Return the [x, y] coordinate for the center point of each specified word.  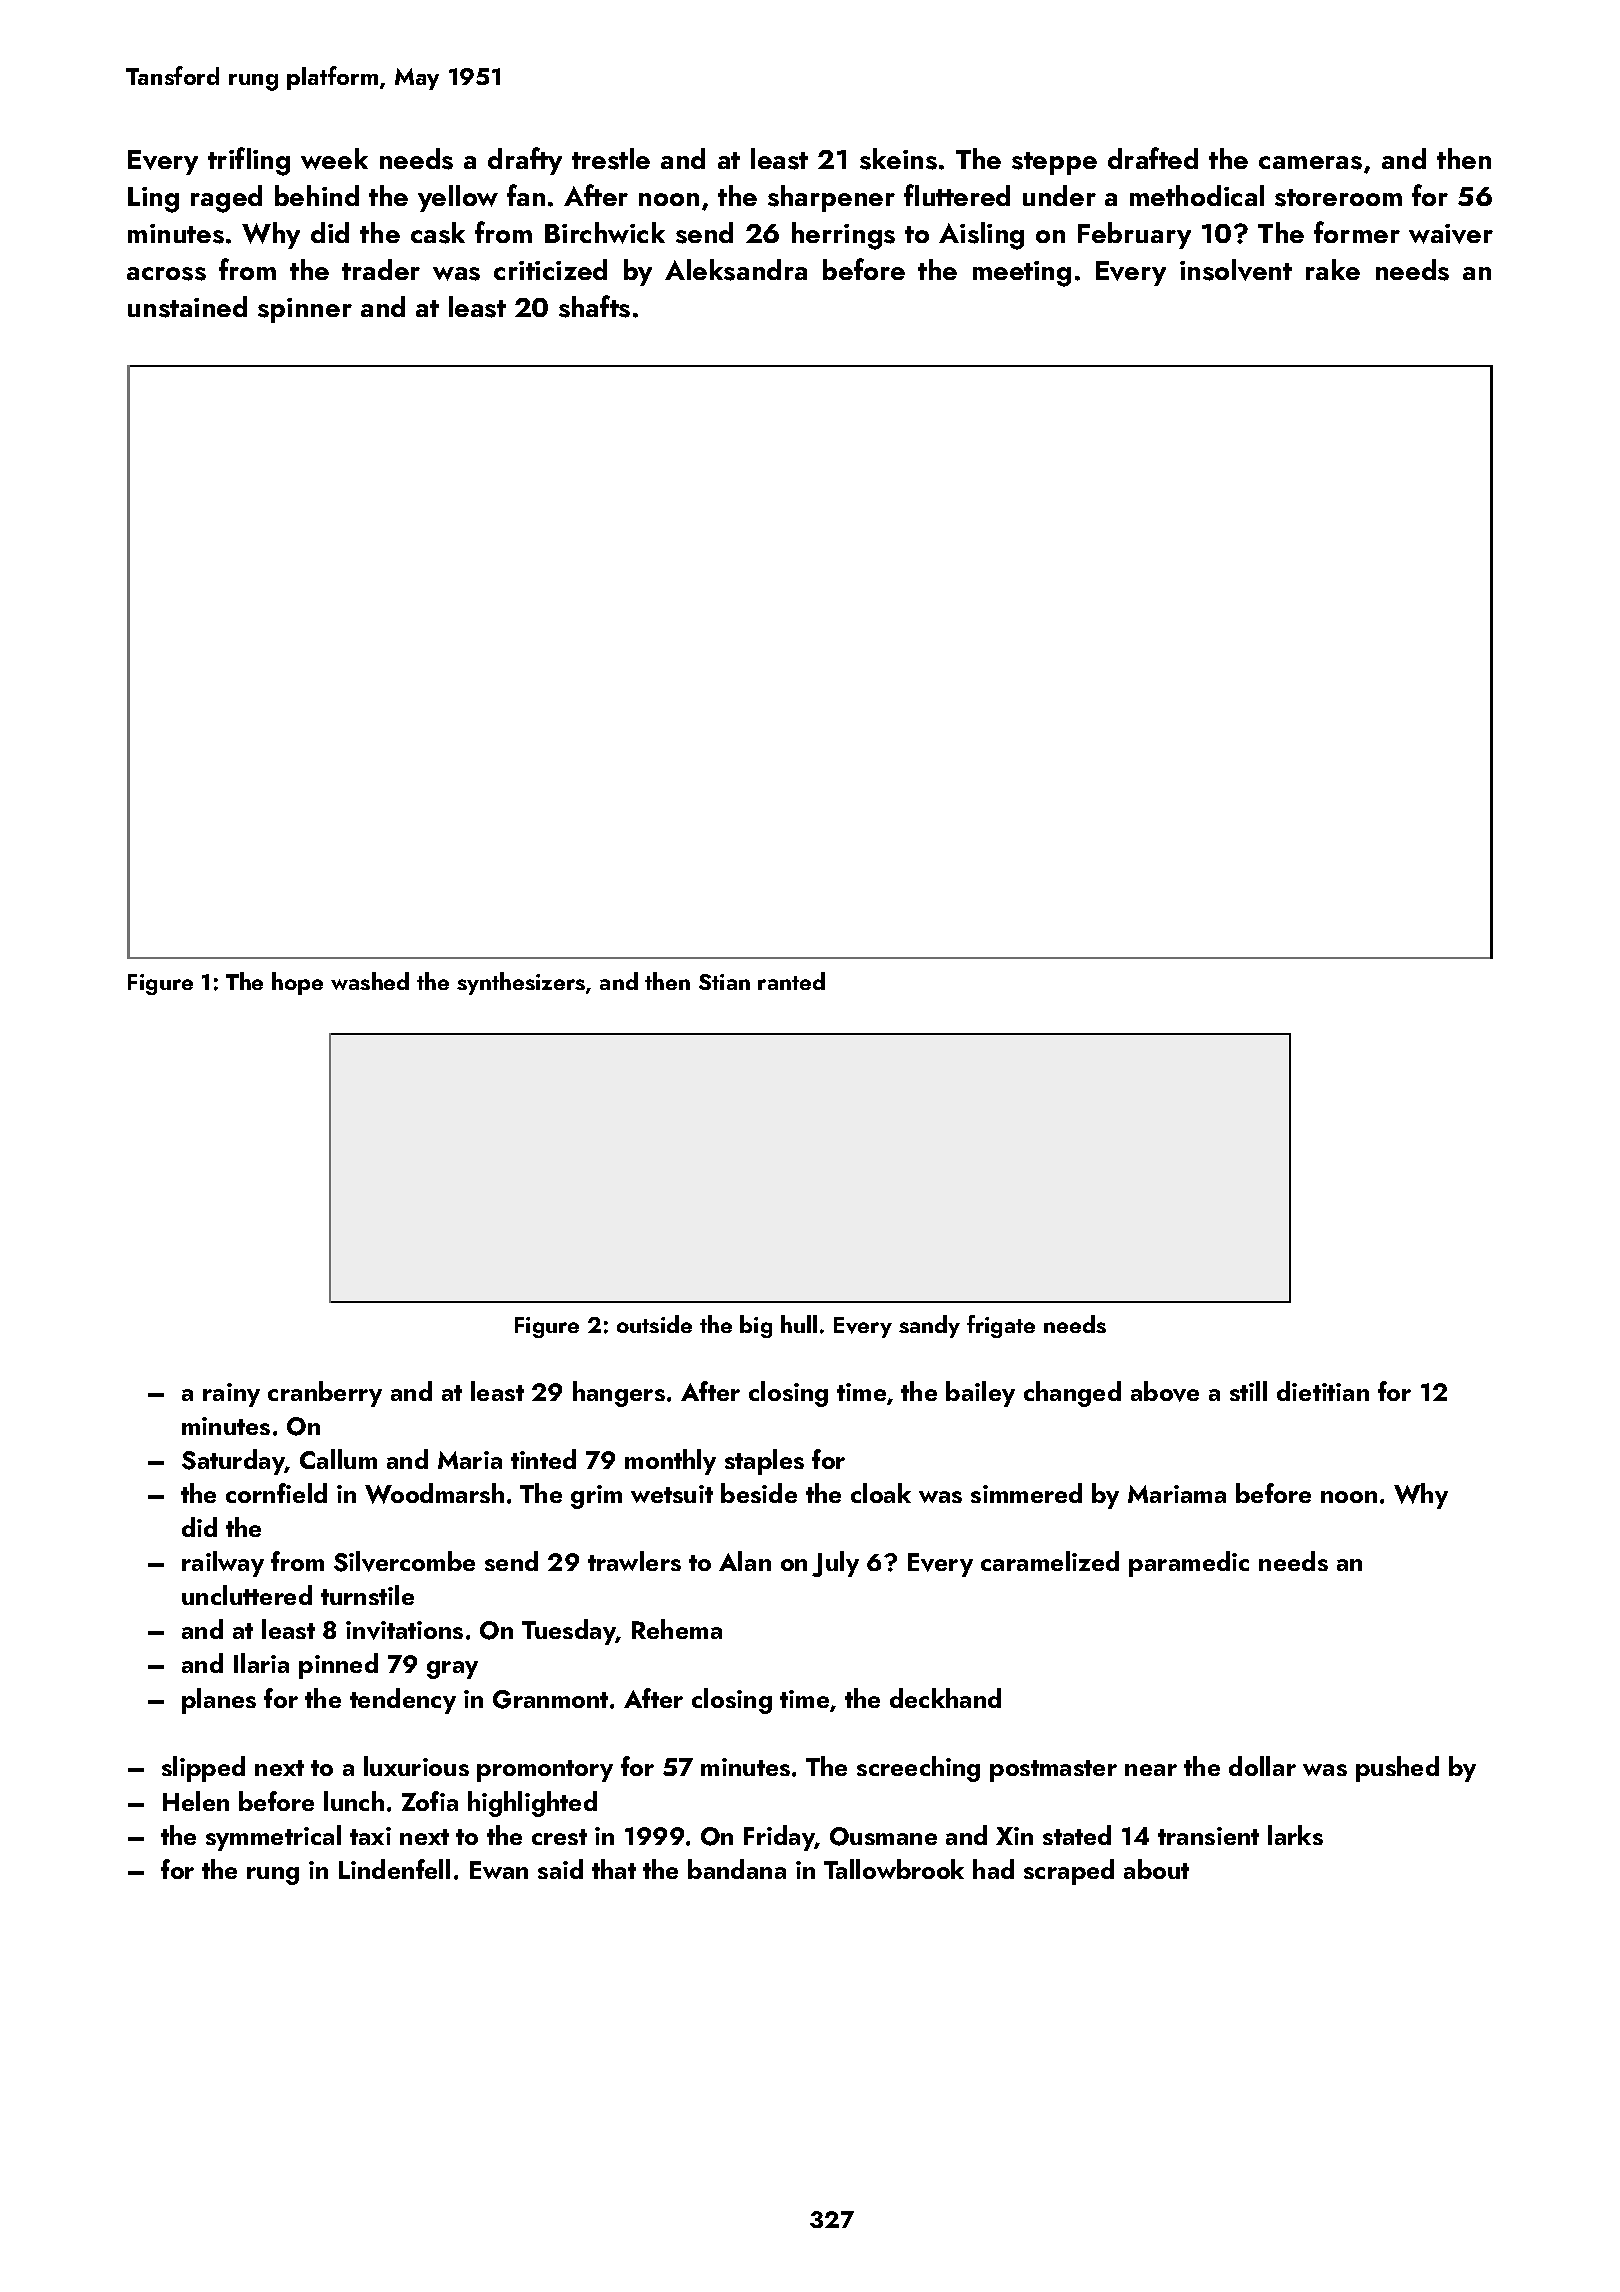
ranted [791, 981]
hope [297, 983]
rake [1333, 269]
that [614, 1869]
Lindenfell [394, 1869]
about [1156, 1869]
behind [317, 195]
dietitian [1323, 1391]
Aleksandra [736, 270]
